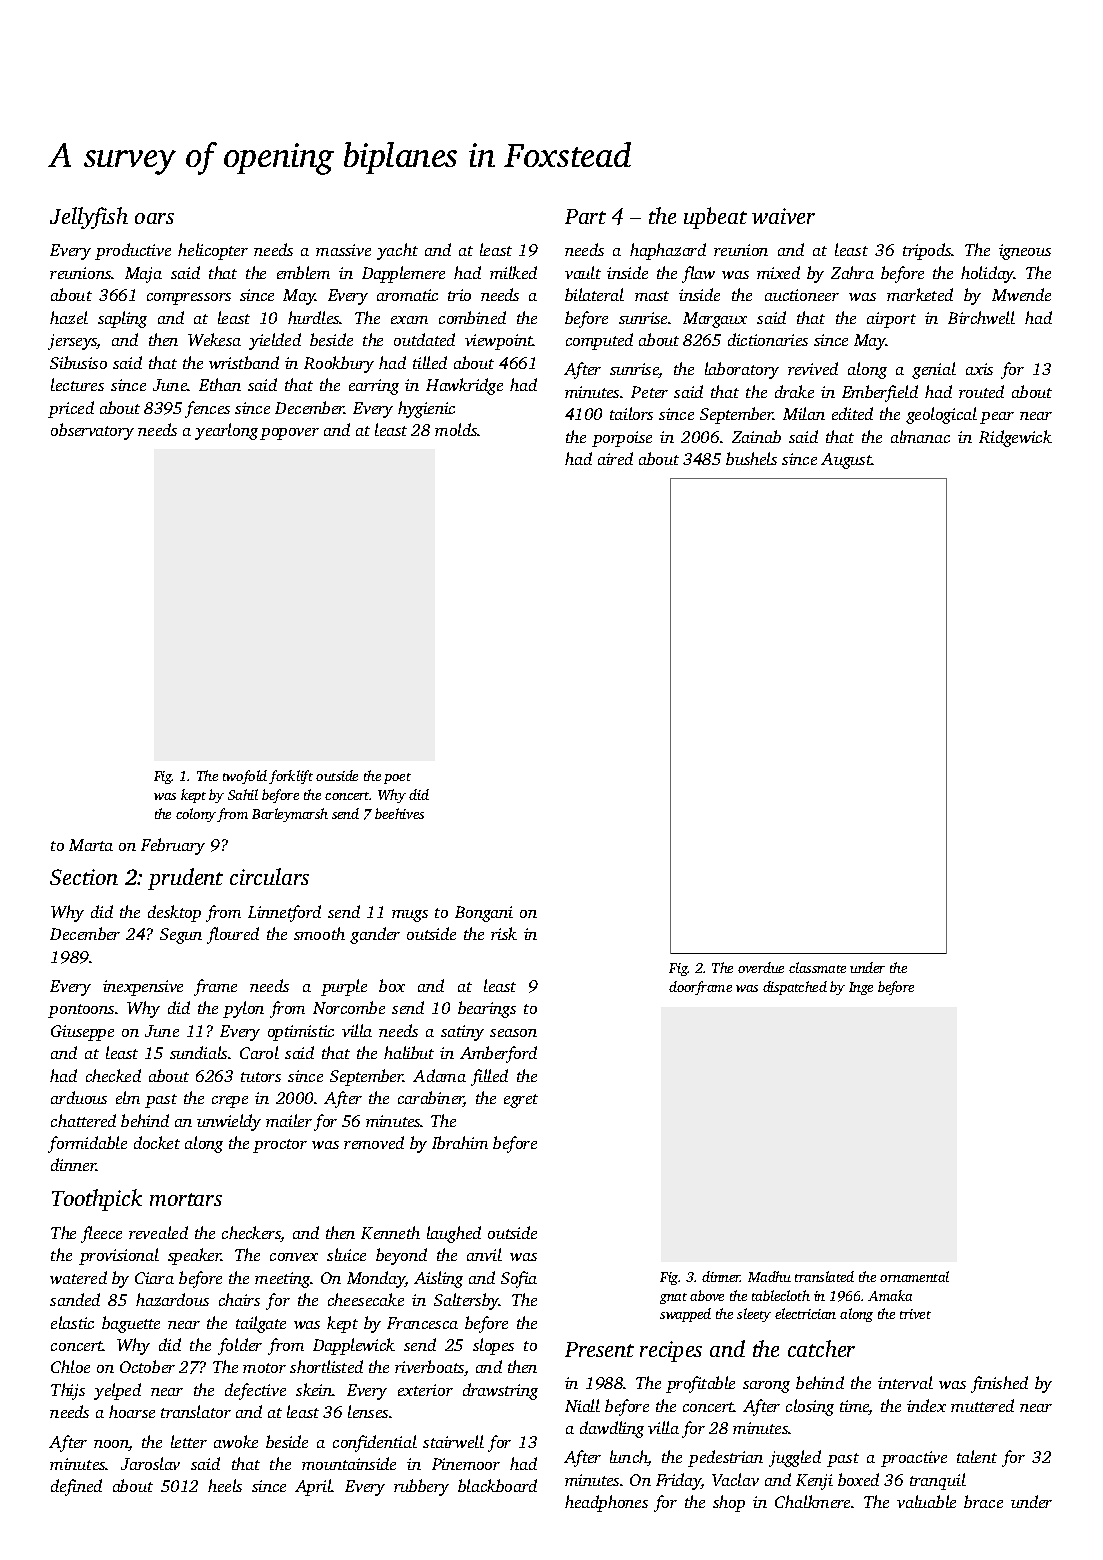  I want to click on routed, so click(981, 391).
